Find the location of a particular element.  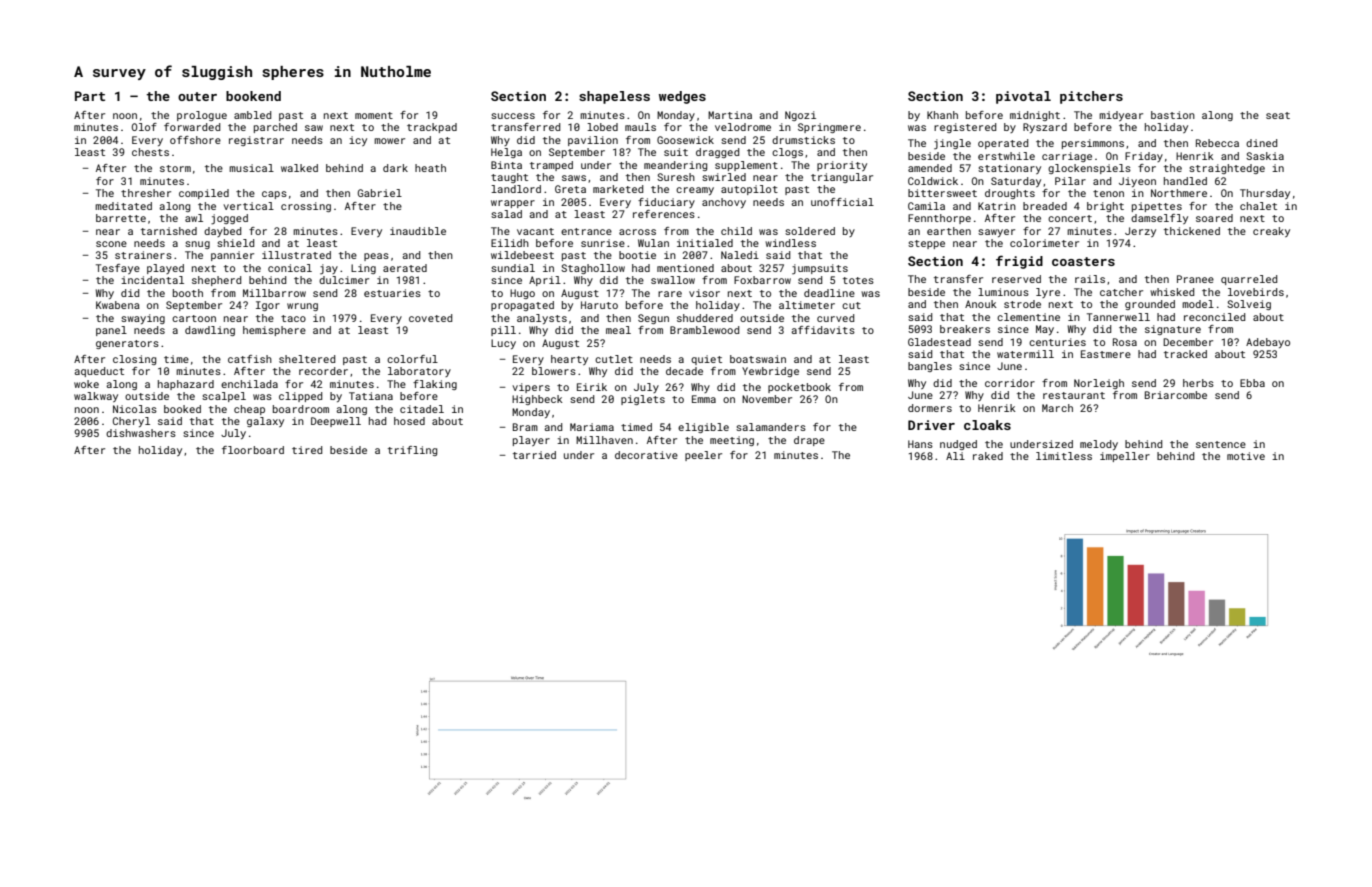

priority is located at coordinates (842, 166).
